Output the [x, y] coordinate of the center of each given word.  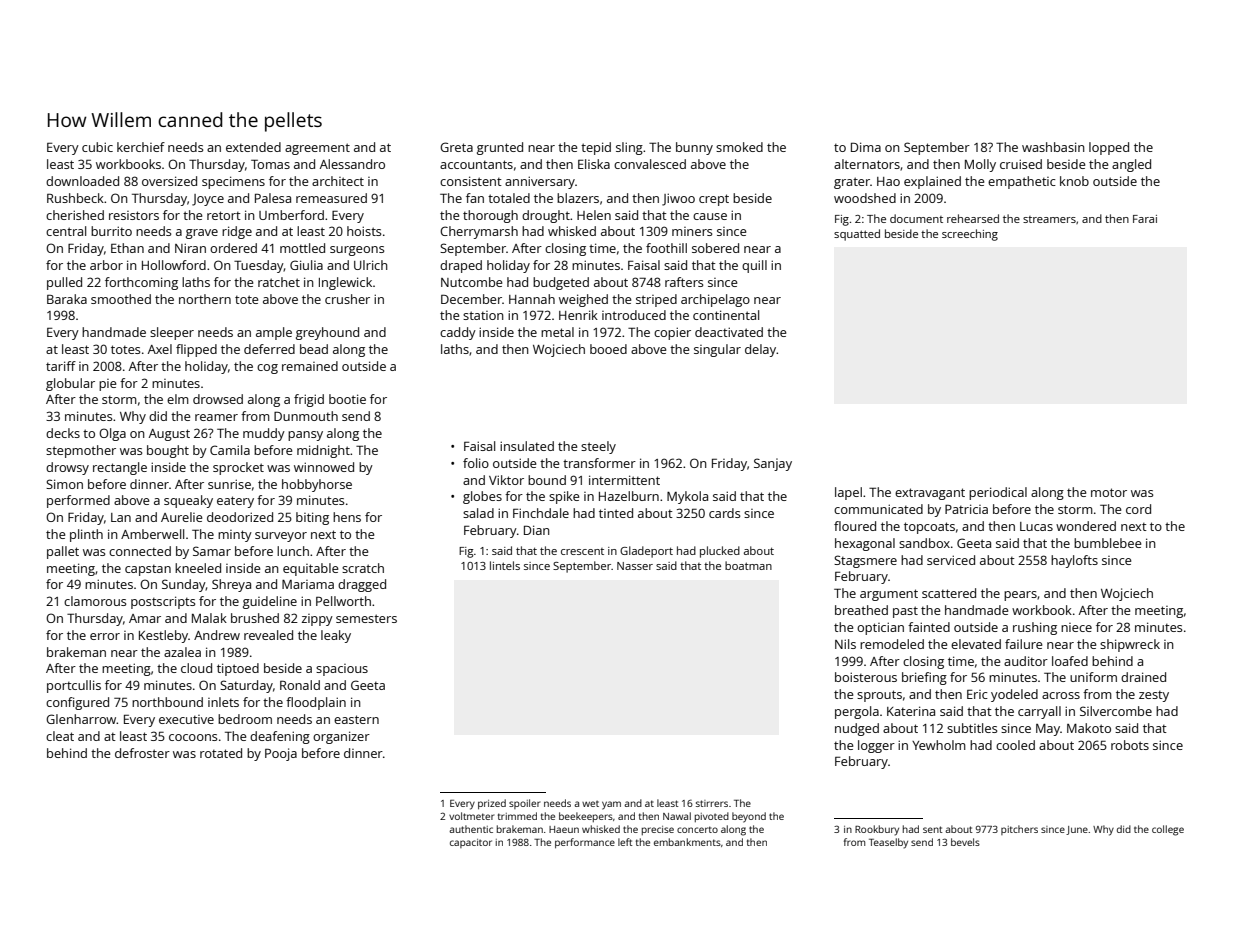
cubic [97, 147]
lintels [505, 565]
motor [1109, 492]
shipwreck [1130, 645]
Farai [1145, 219]
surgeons [357, 251]
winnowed [324, 467]
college [1168, 830]
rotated [221, 753]
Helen [594, 215]
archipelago [715, 300]
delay [760, 350]
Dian [537, 530]
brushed [255, 618]
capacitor [471, 843]
